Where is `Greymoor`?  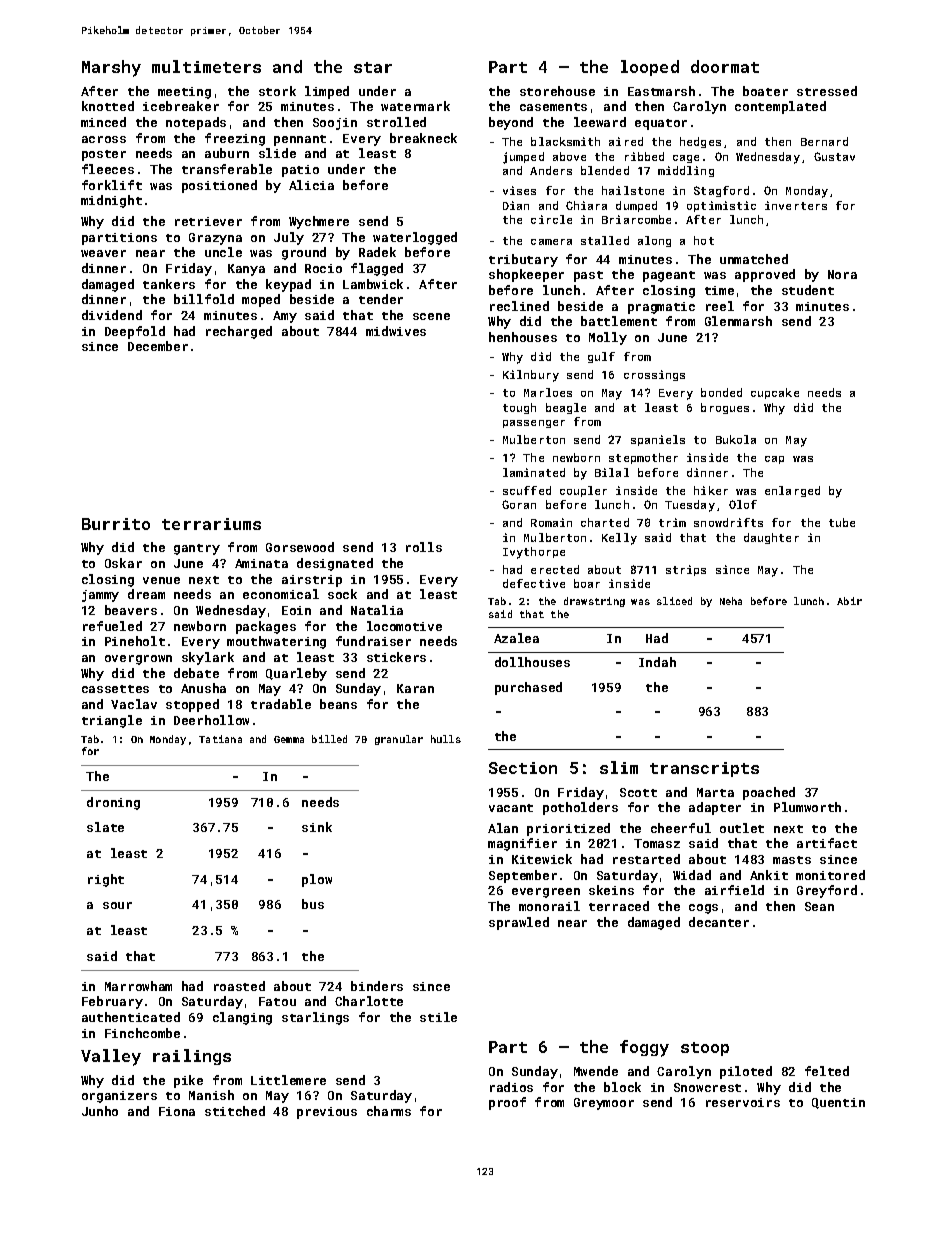
Greymoor is located at coordinates (604, 1104).
